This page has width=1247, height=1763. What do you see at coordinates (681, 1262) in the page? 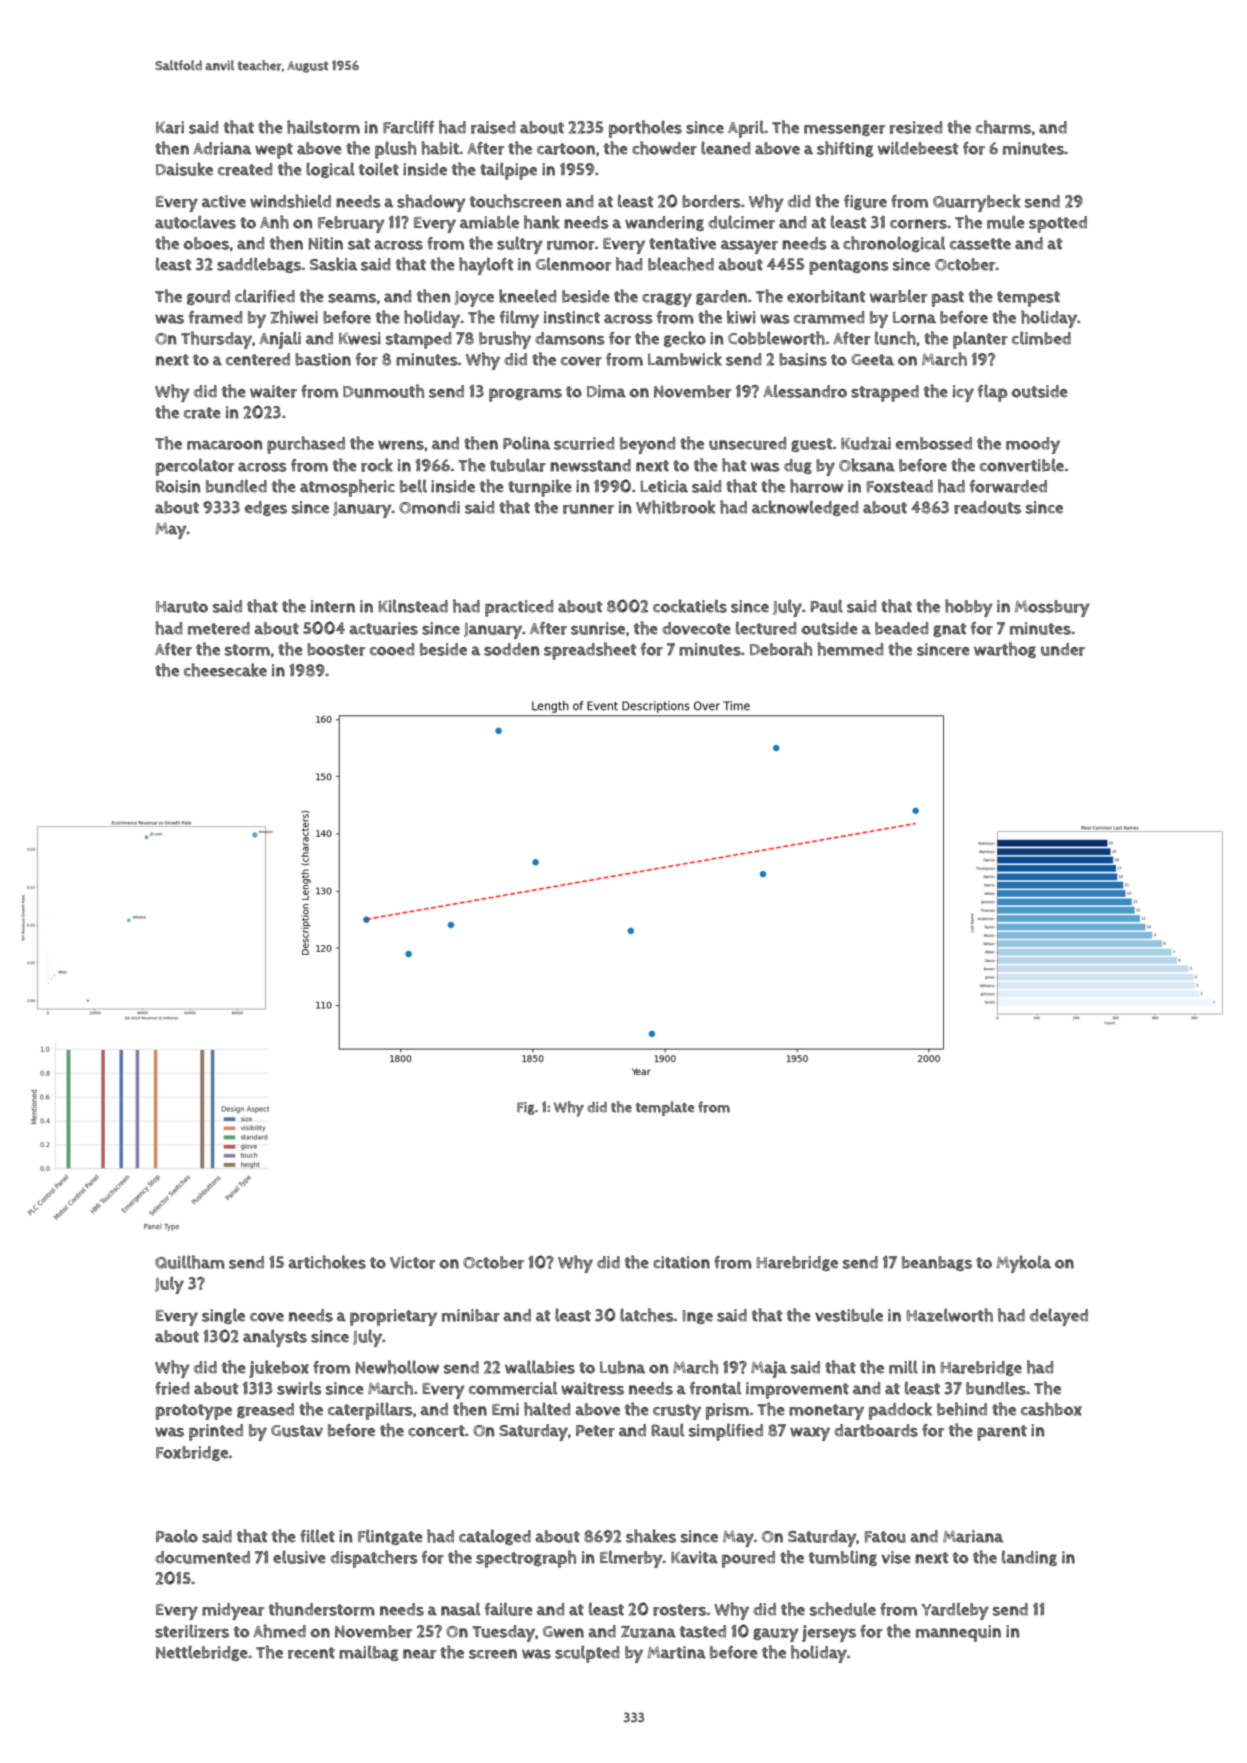
I see `citation` at bounding box center [681, 1262].
